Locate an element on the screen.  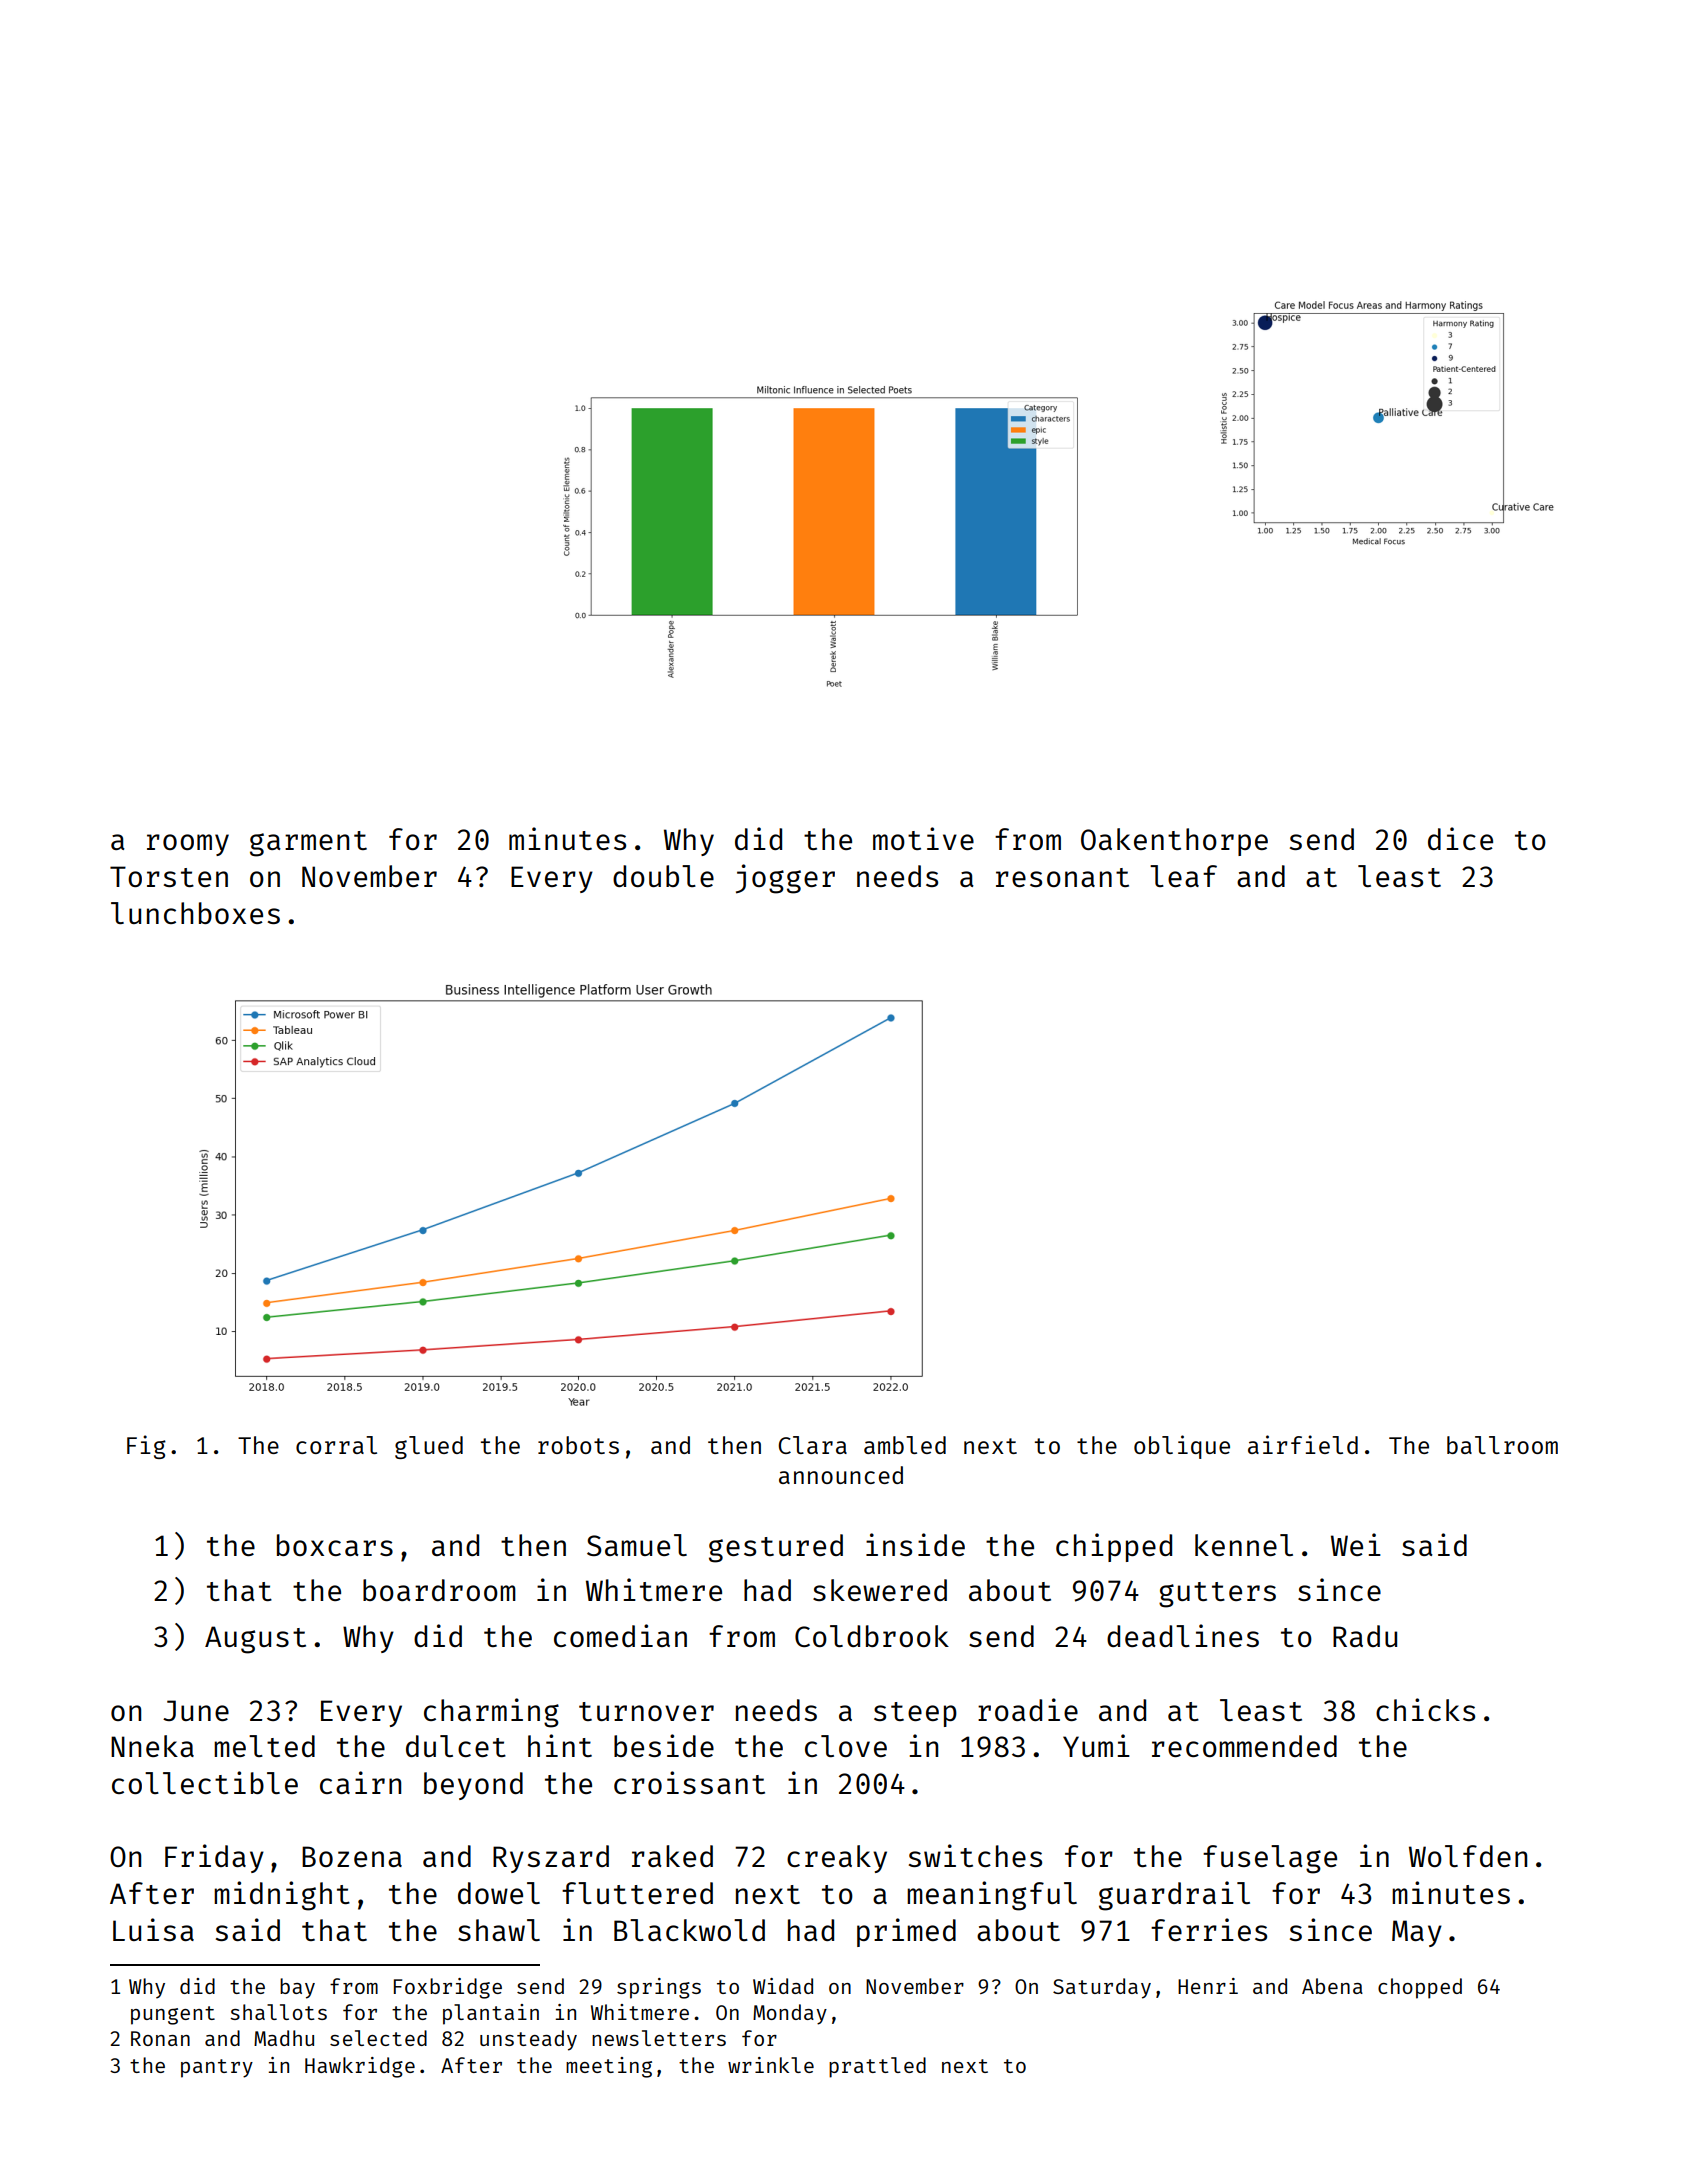
Oakenthorpe is located at coordinates (1174, 842).
